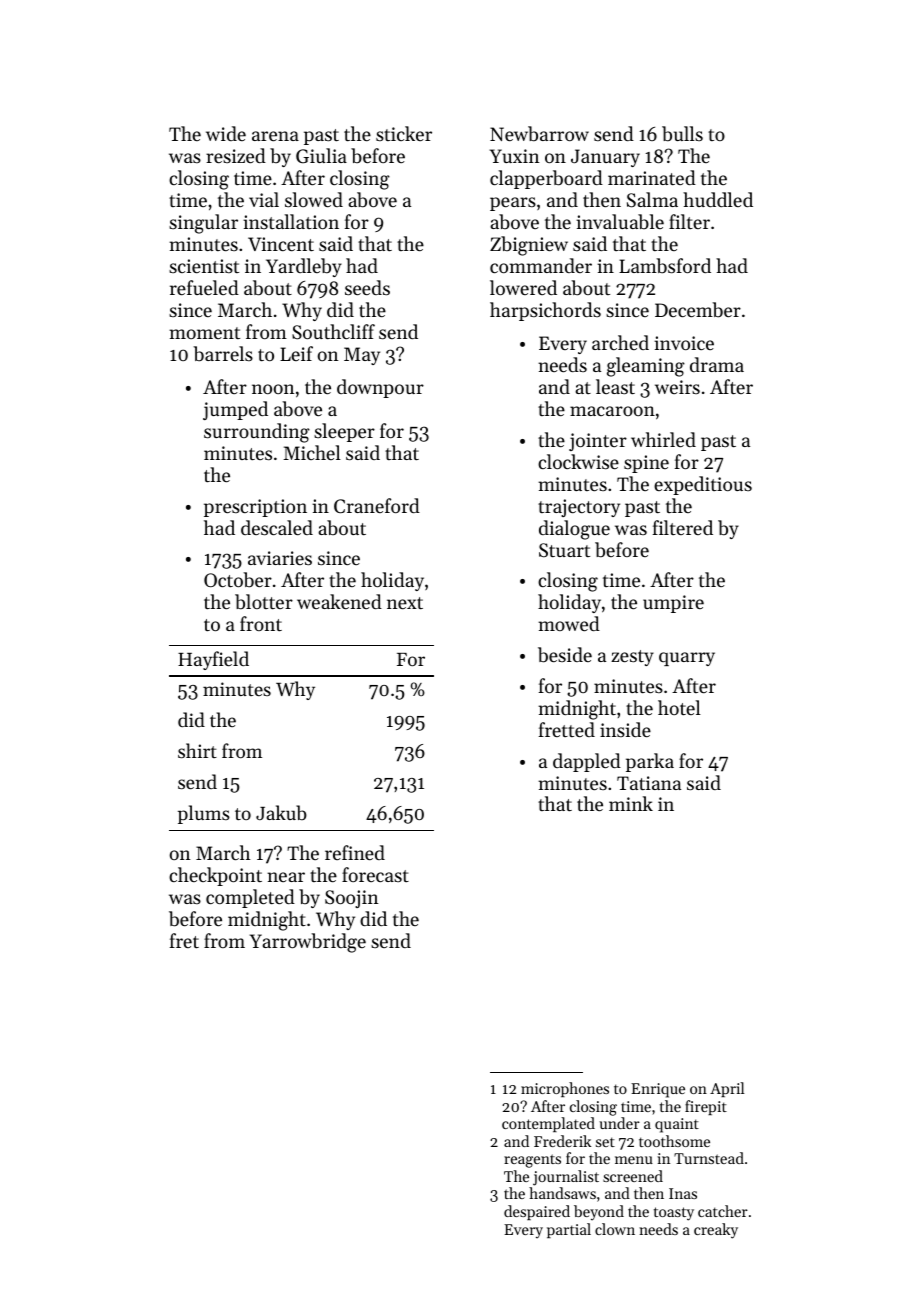 The height and width of the screenshot is (1311, 924). What do you see at coordinates (204, 333) in the screenshot?
I see `moment` at bounding box center [204, 333].
